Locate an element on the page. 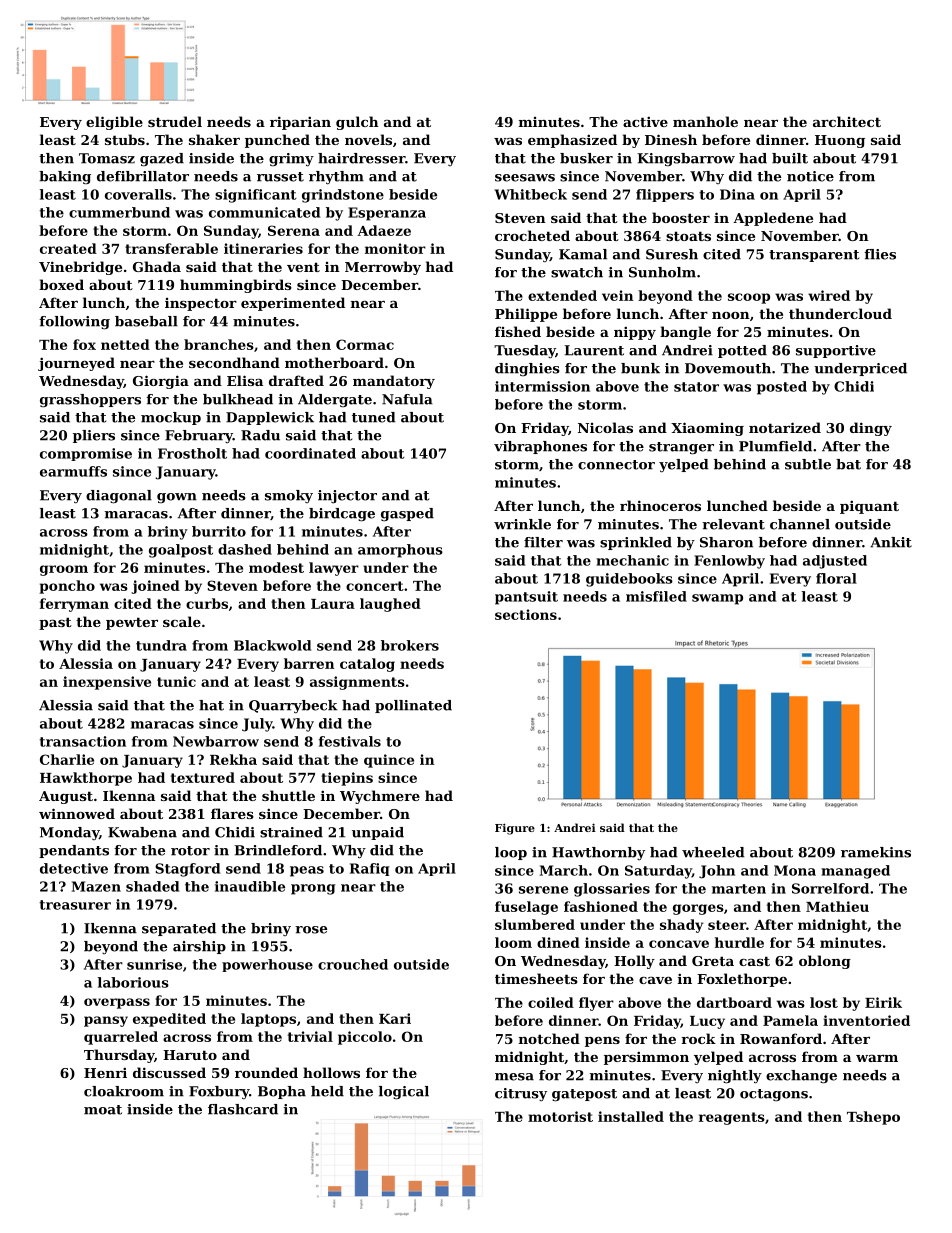 The width and height of the page is (952, 1233). rounded is located at coordinates (266, 1072).
